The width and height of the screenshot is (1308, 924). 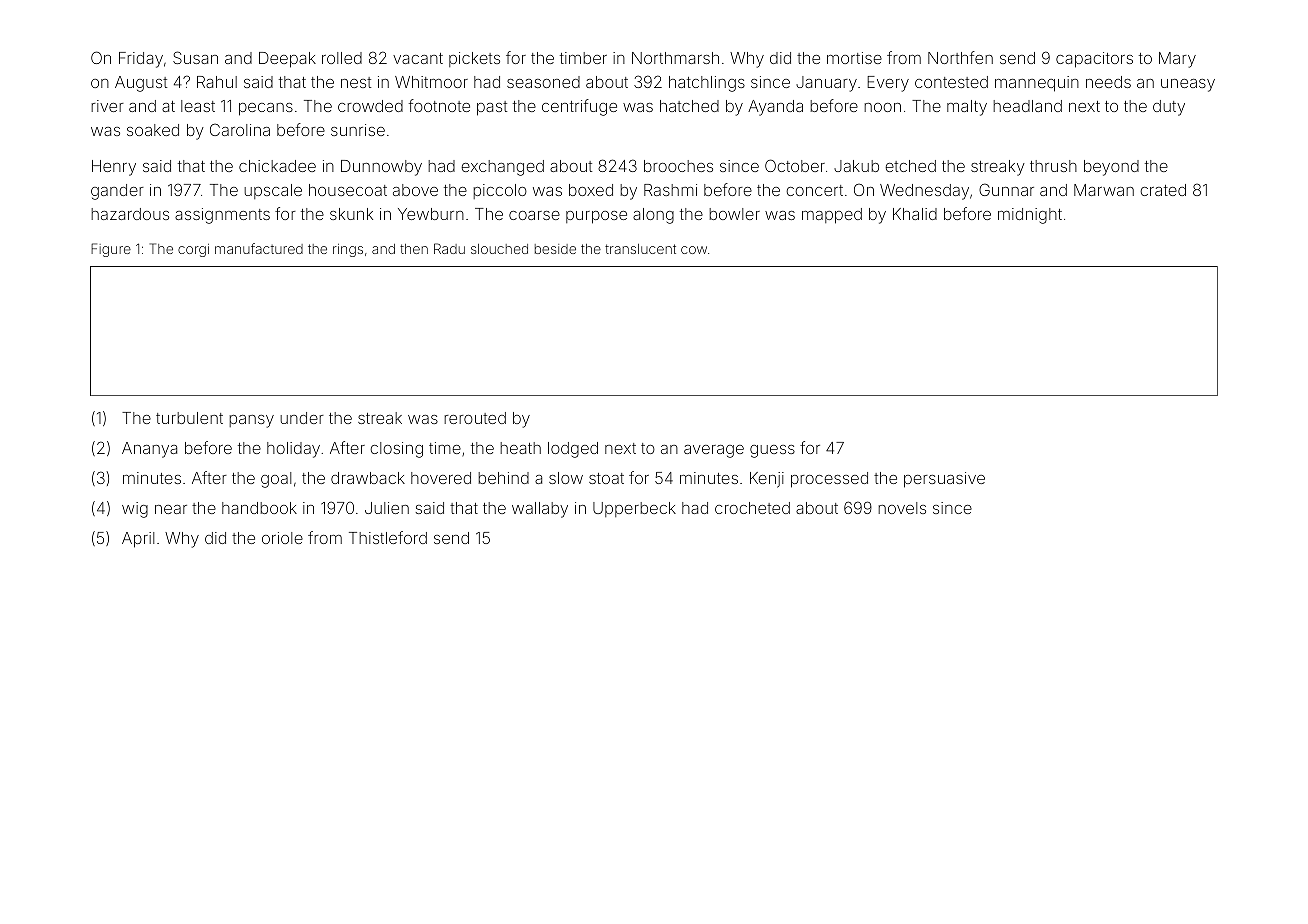 I want to click on Upperbeck, so click(x=634, y=509).
